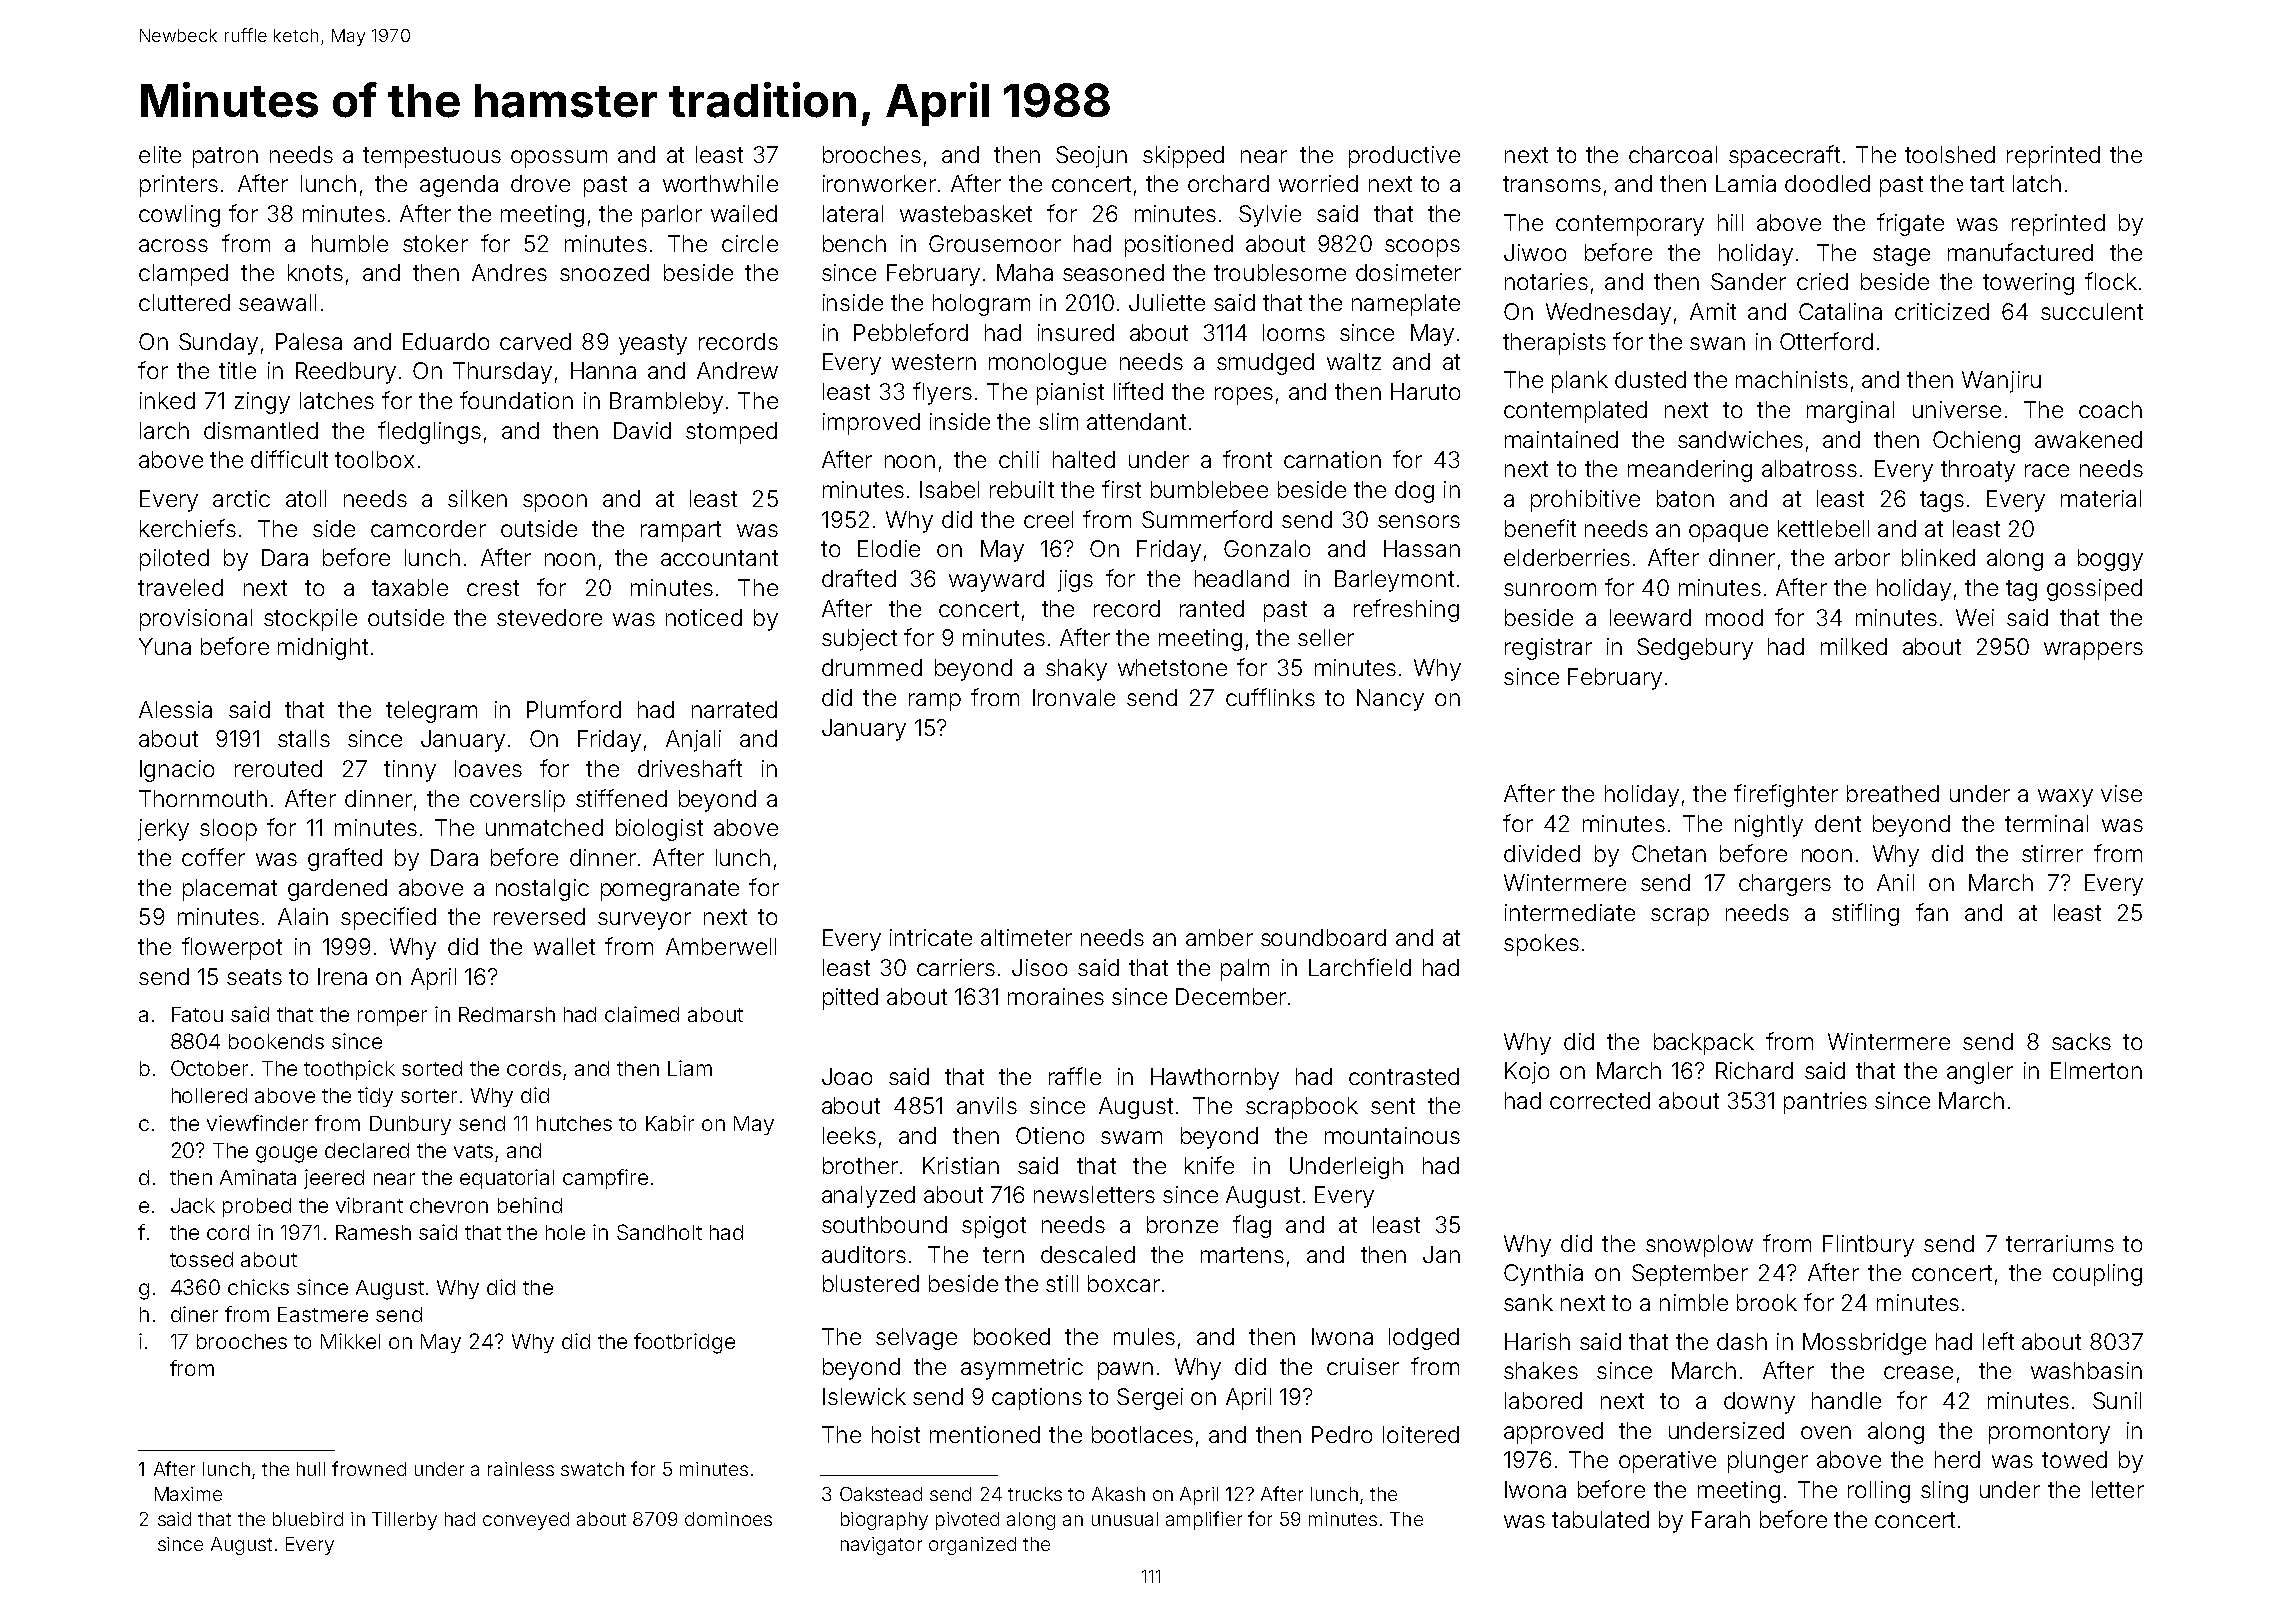  What do you see at coordinates (225, 157) in the screenshot?
I see `patron` at bounding box center [225, 157].
